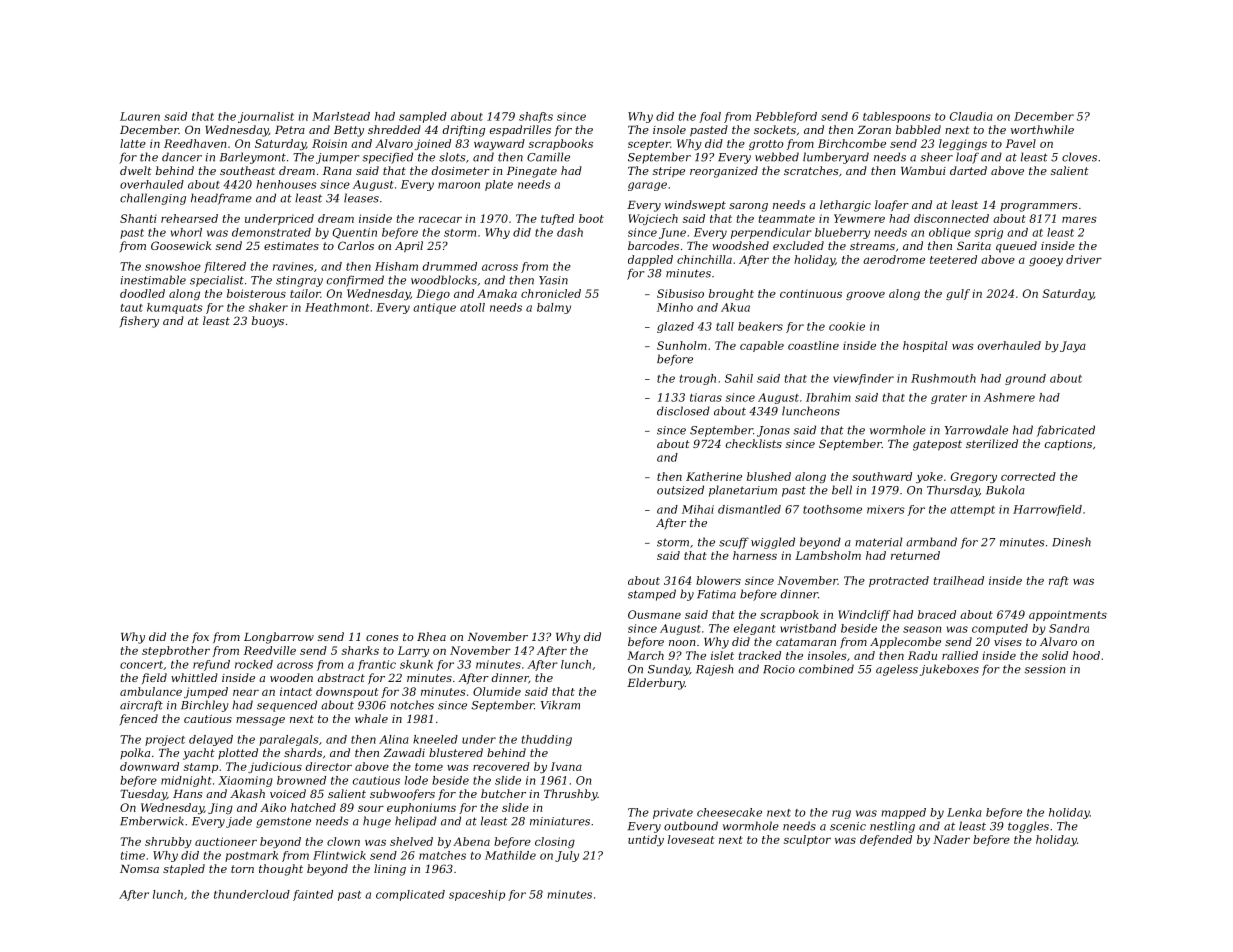  Describe the element at coordinates (683, 411) in the image. I see `disclosed` at that location.
